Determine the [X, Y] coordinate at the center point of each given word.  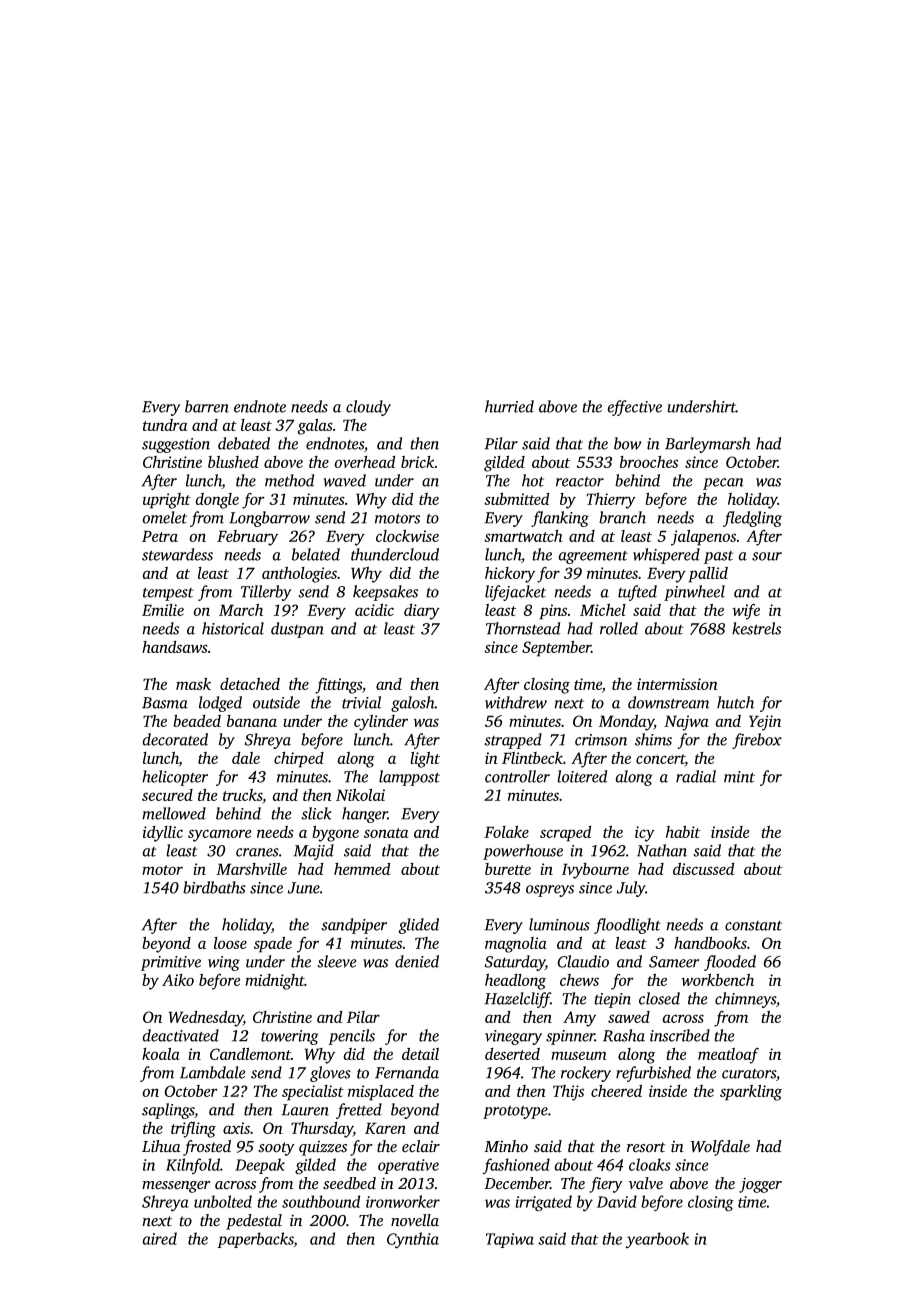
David [617, 1201]
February [247, 538]
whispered [666, 556]
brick [417, 461]
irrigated [543, 1203]
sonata [386, 833]
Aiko [178, 980]
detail [420, 1053]
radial [696, 776]
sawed [629, 1017]
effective [634, 408]
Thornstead [523, 628]
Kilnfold [193, 1166]
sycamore [220, 835]
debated [244, 443]
